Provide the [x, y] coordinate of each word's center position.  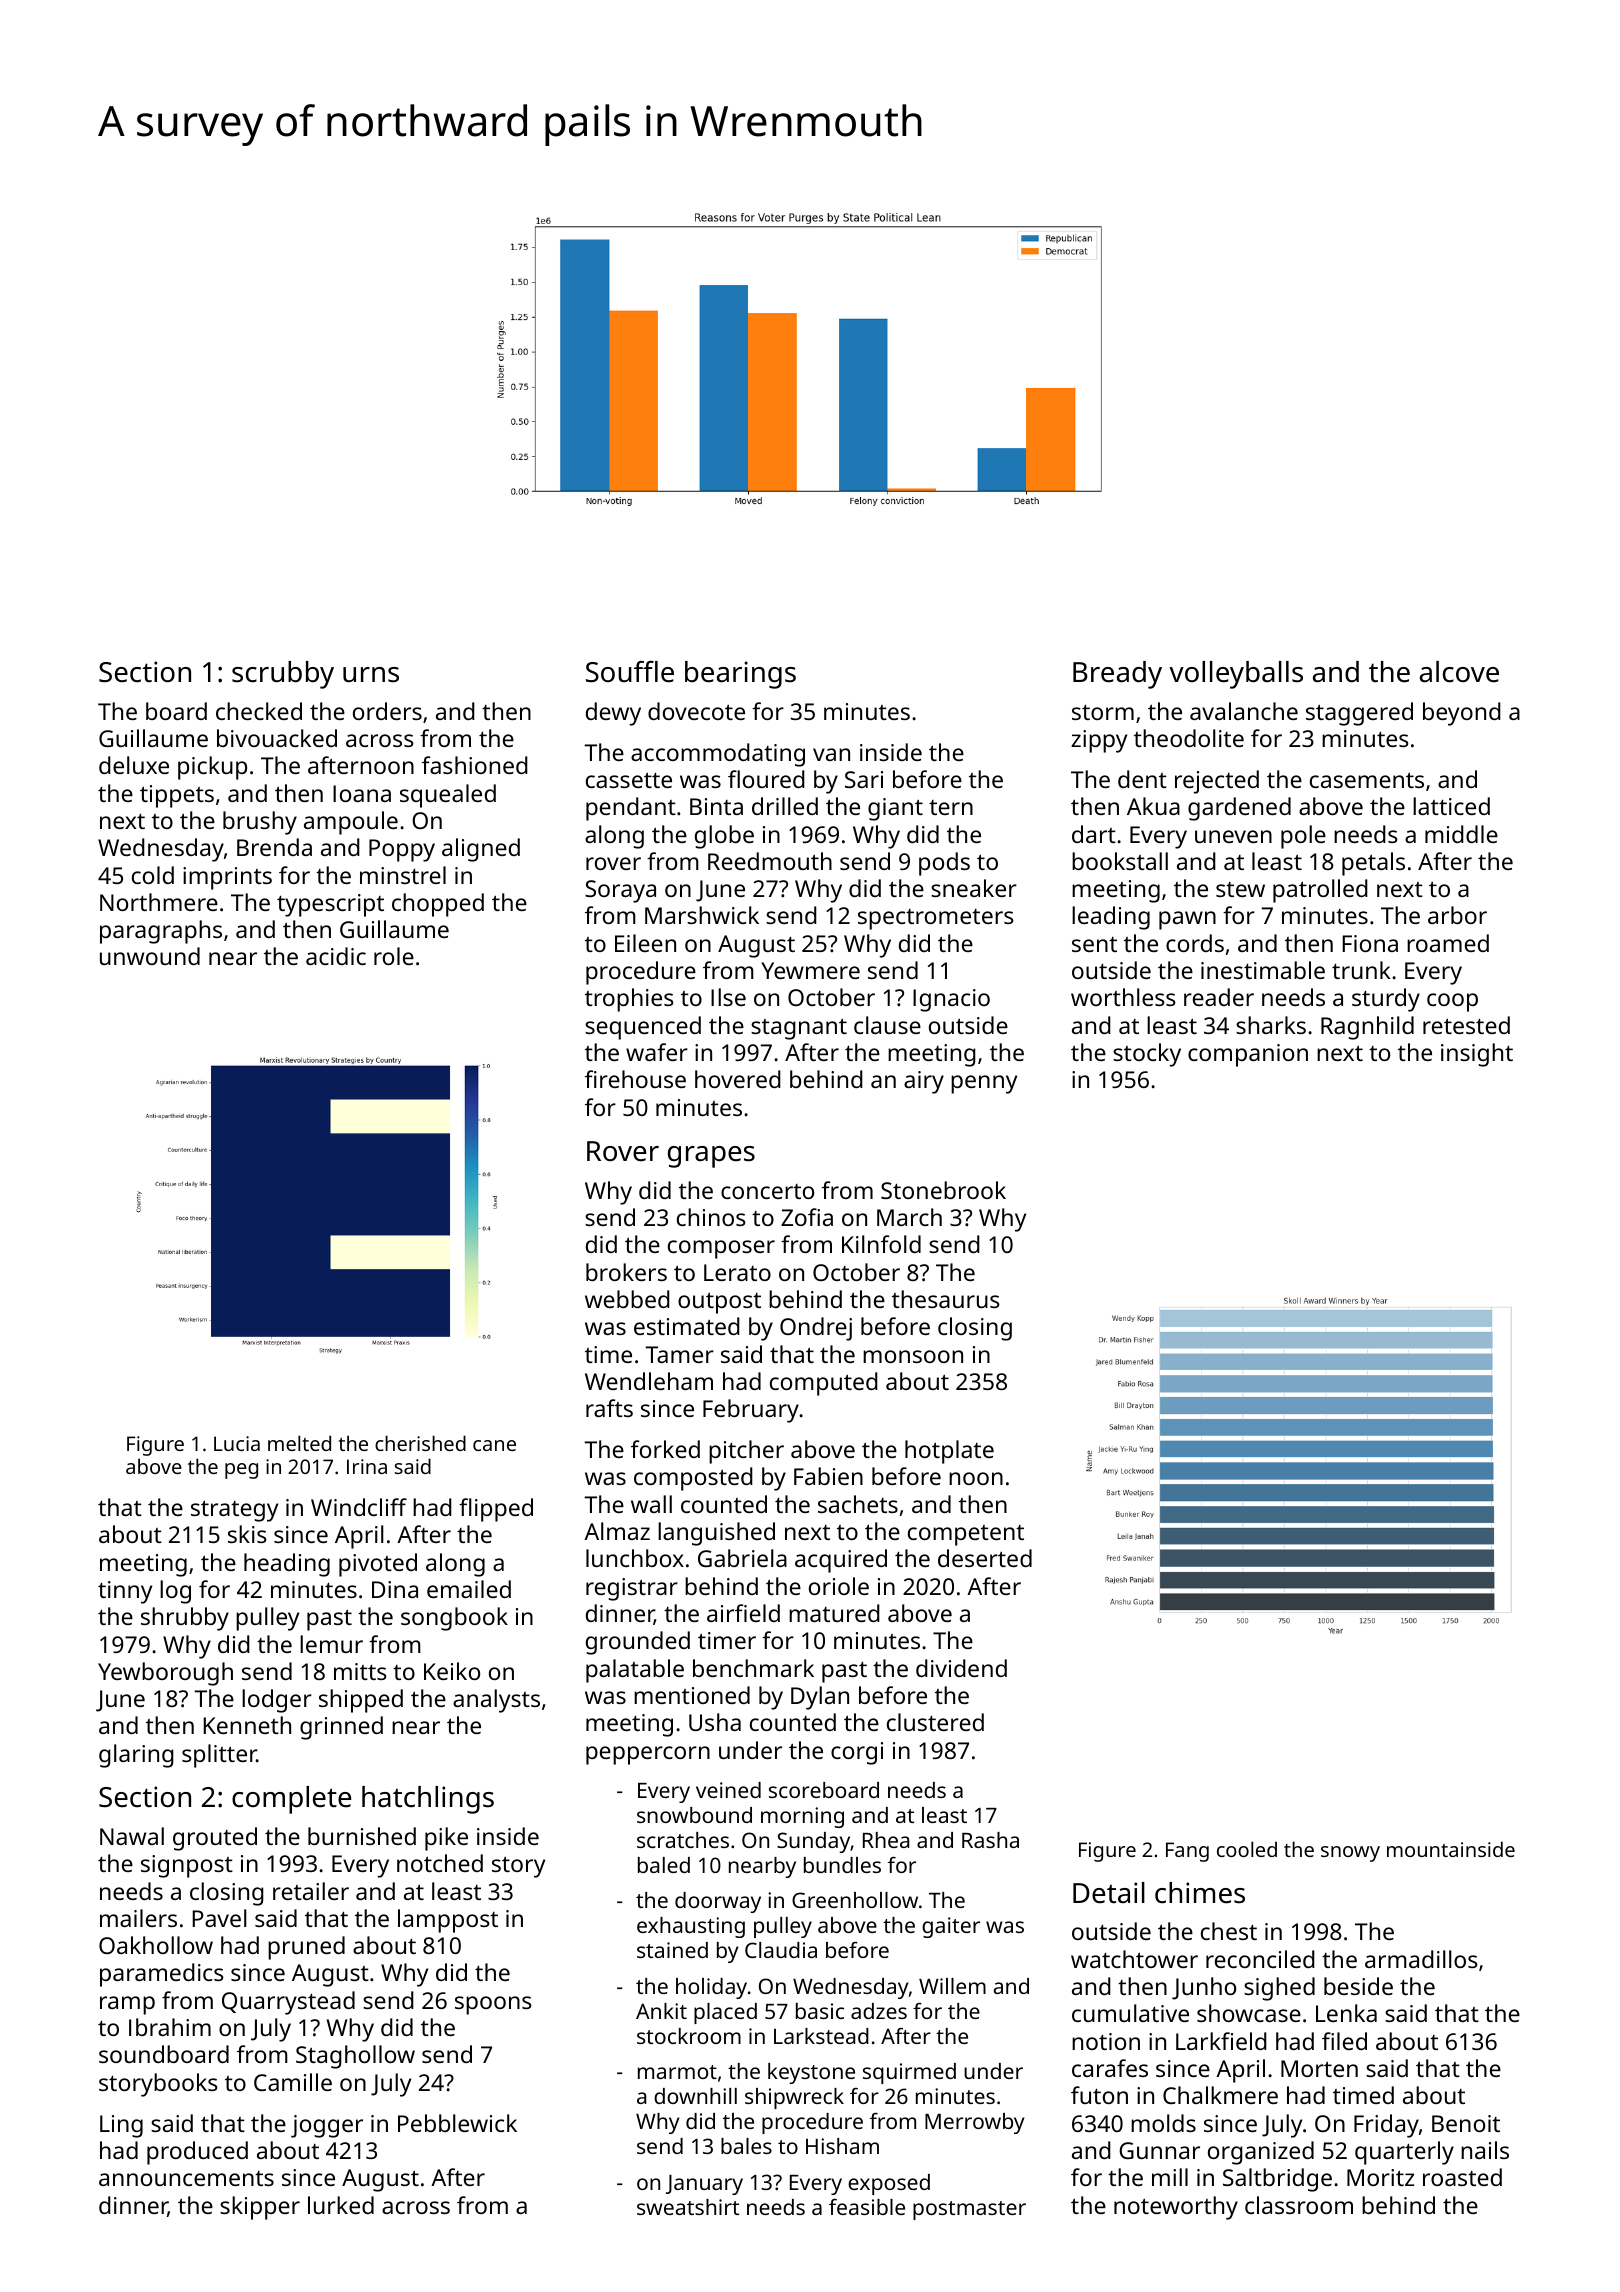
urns [371, 675]
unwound [150, 956]
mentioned [692, 1695]
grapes [711, 1157]
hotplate [949, 1452]
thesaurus [946, 1299]
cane [494, 1445]
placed [725, 2013]
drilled [785, 806]
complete [291, 1800]
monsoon [913, 1356]
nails [1485, 2150]
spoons [493, 2005]
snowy [1350, 1854]
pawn [1187, 920]
